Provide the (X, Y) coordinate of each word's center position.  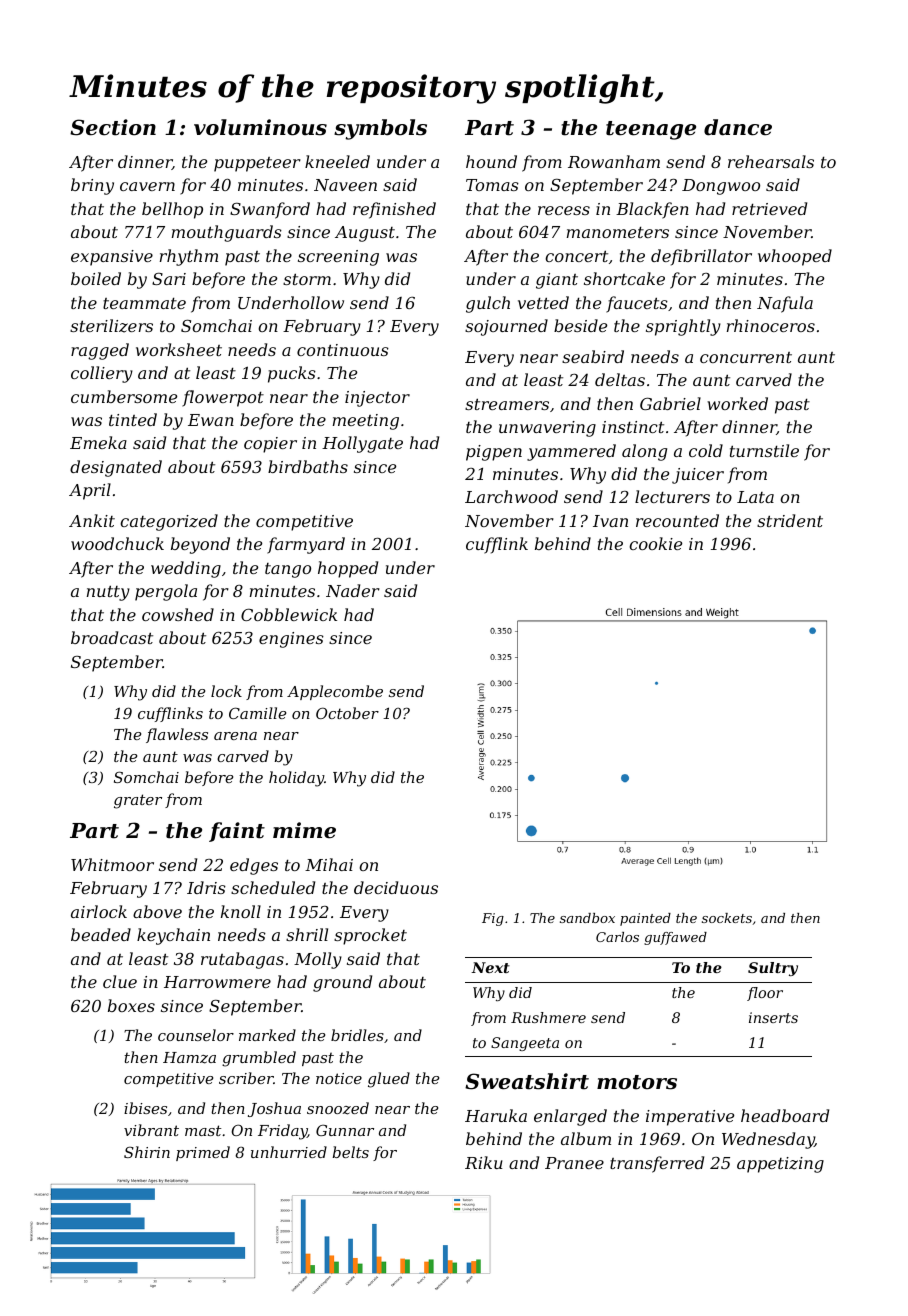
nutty (108, 593)
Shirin (147, 1152)
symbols (380, 129)
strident (790, 520)
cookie (655, 543)
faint (237, 832)
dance (738, 127)
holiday (296, 779)
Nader (353, 590)
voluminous (260, 127)
